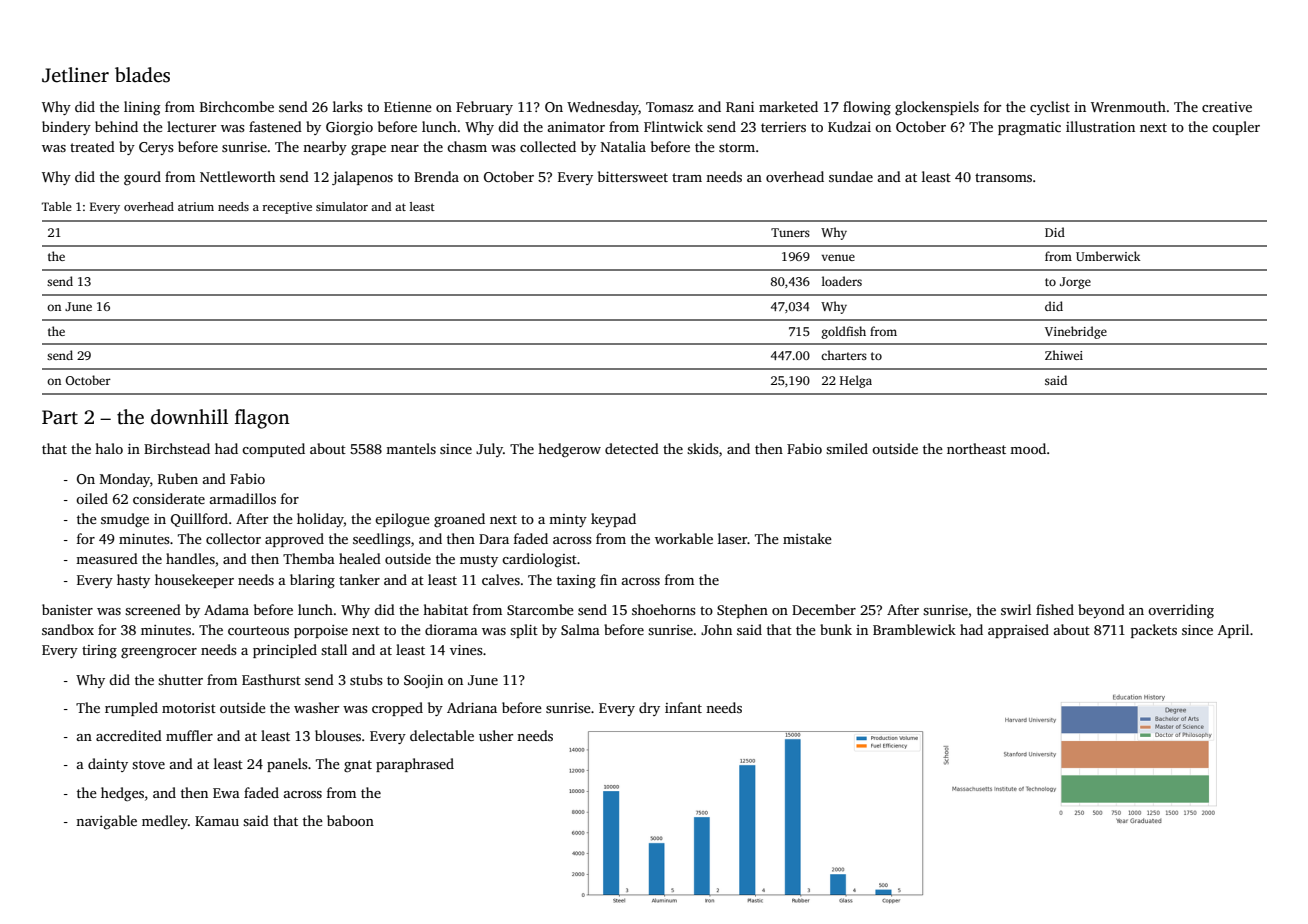 The height and width of the screenshot is (924, 1308). I want to click on Jetliner, so click(75, 75).
